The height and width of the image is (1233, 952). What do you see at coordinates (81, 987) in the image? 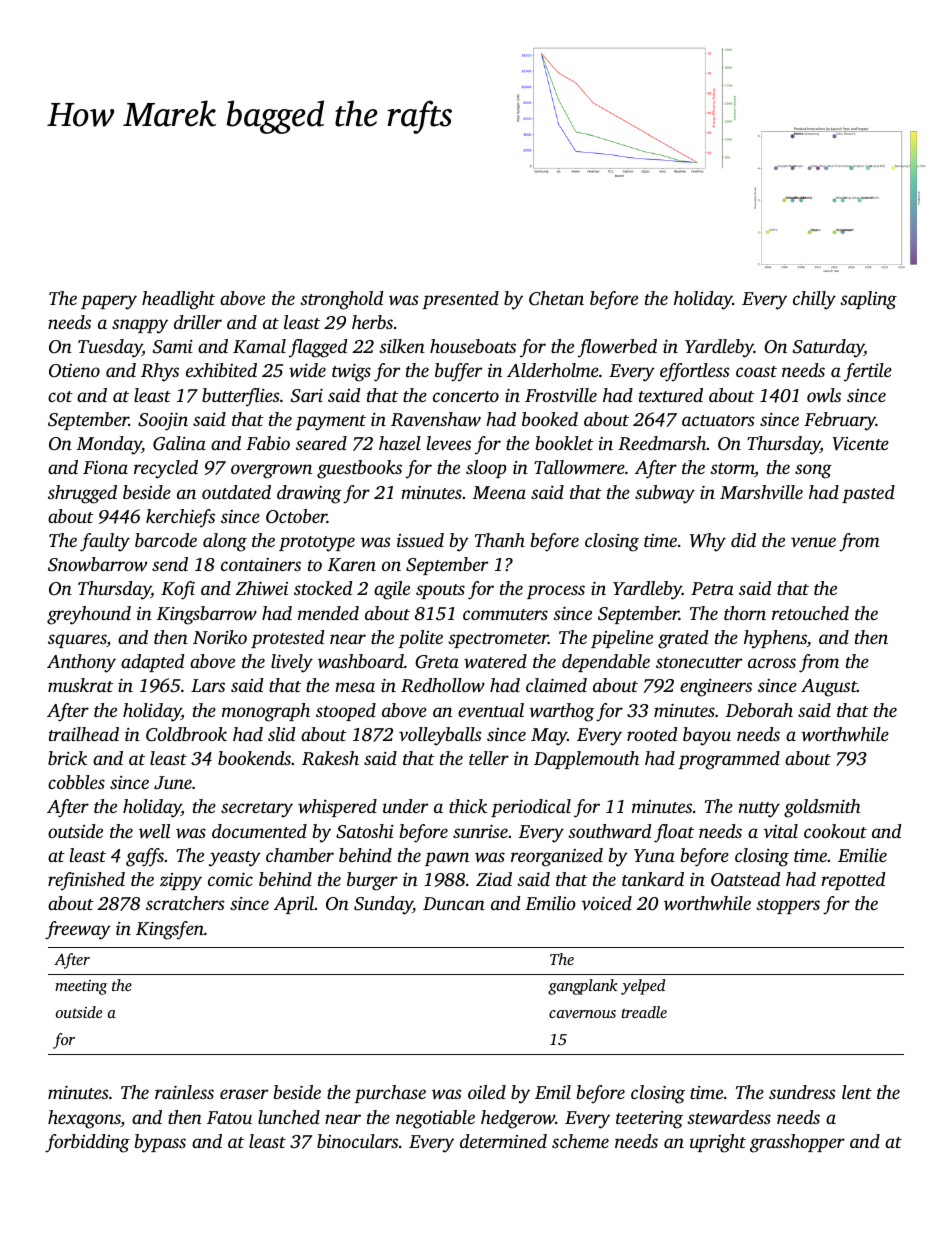
I see `meeting` at bounding box center [81, 987].
